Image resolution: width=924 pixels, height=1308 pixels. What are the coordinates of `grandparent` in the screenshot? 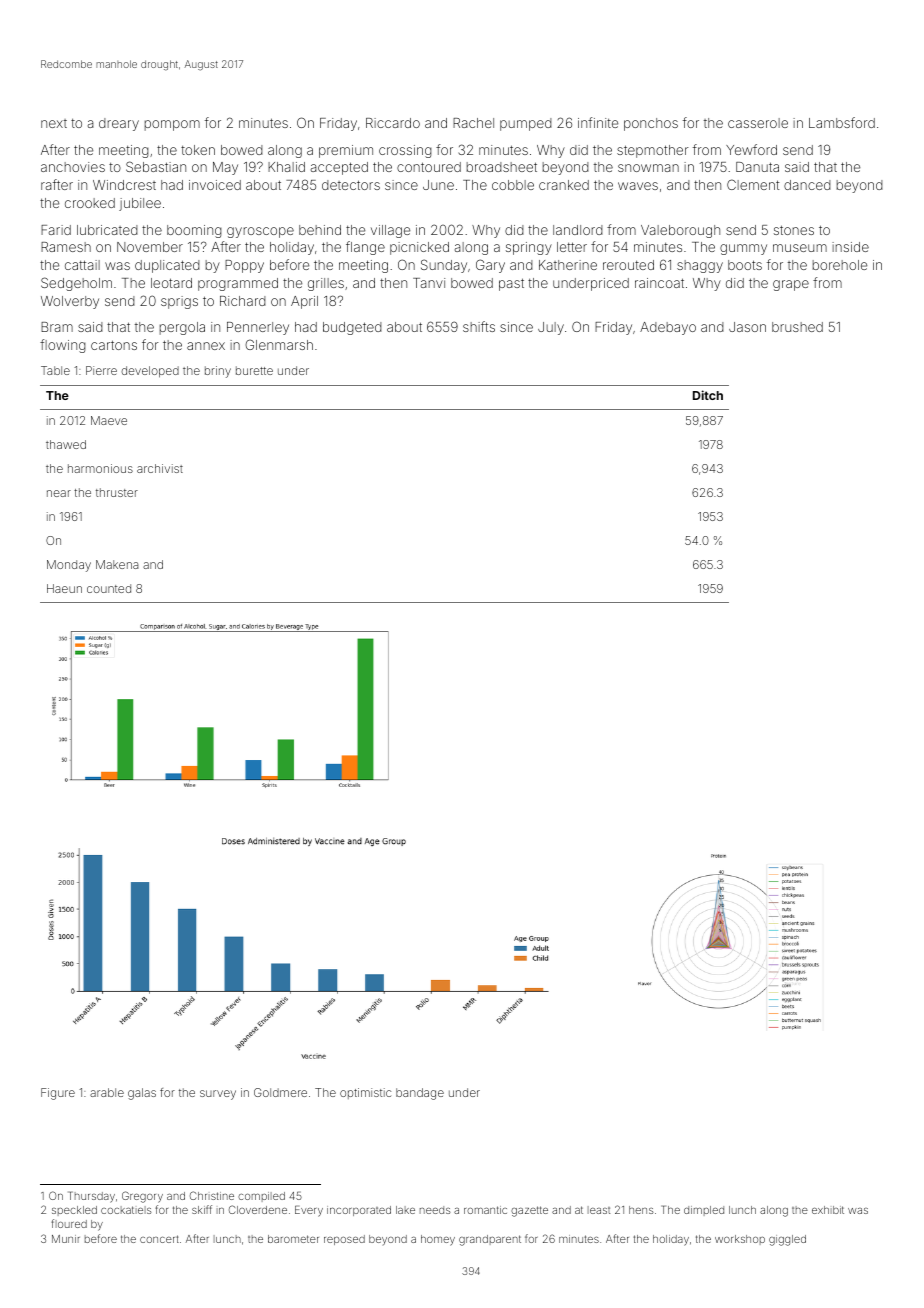 It's located at (490, 1240).
